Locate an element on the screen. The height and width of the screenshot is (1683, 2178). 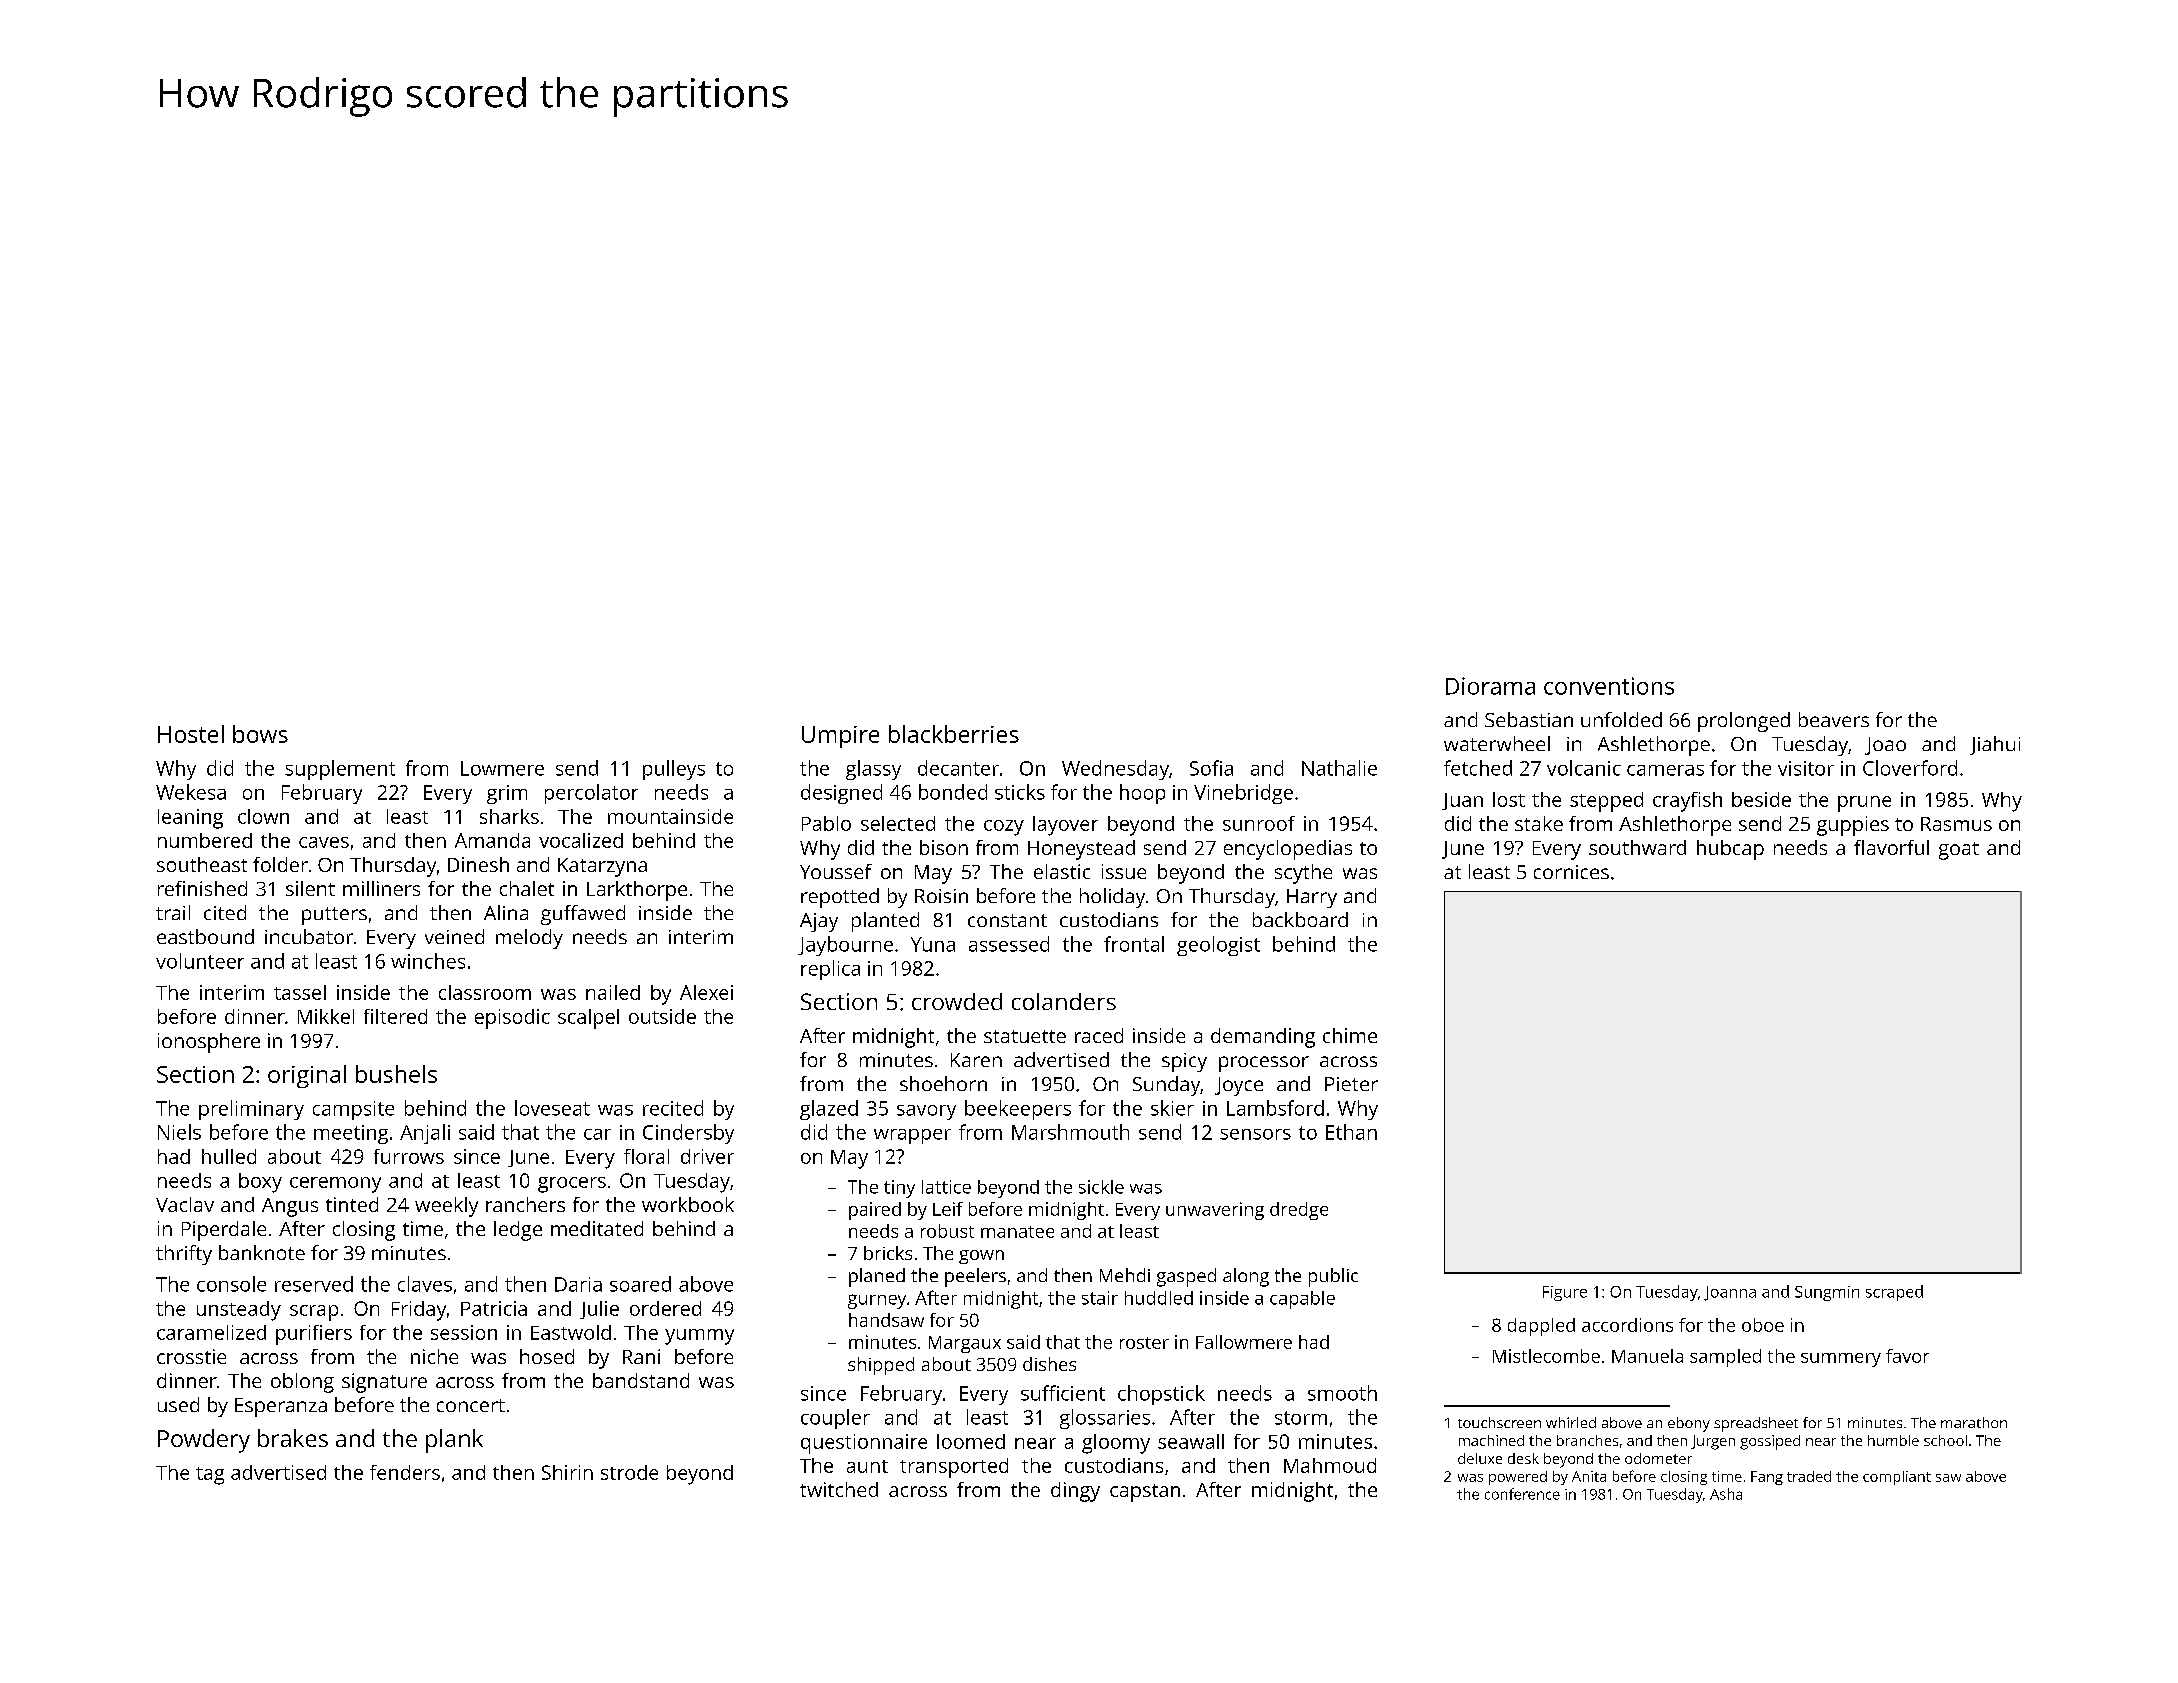
smooth is located at coordinates (1342, 1393).
